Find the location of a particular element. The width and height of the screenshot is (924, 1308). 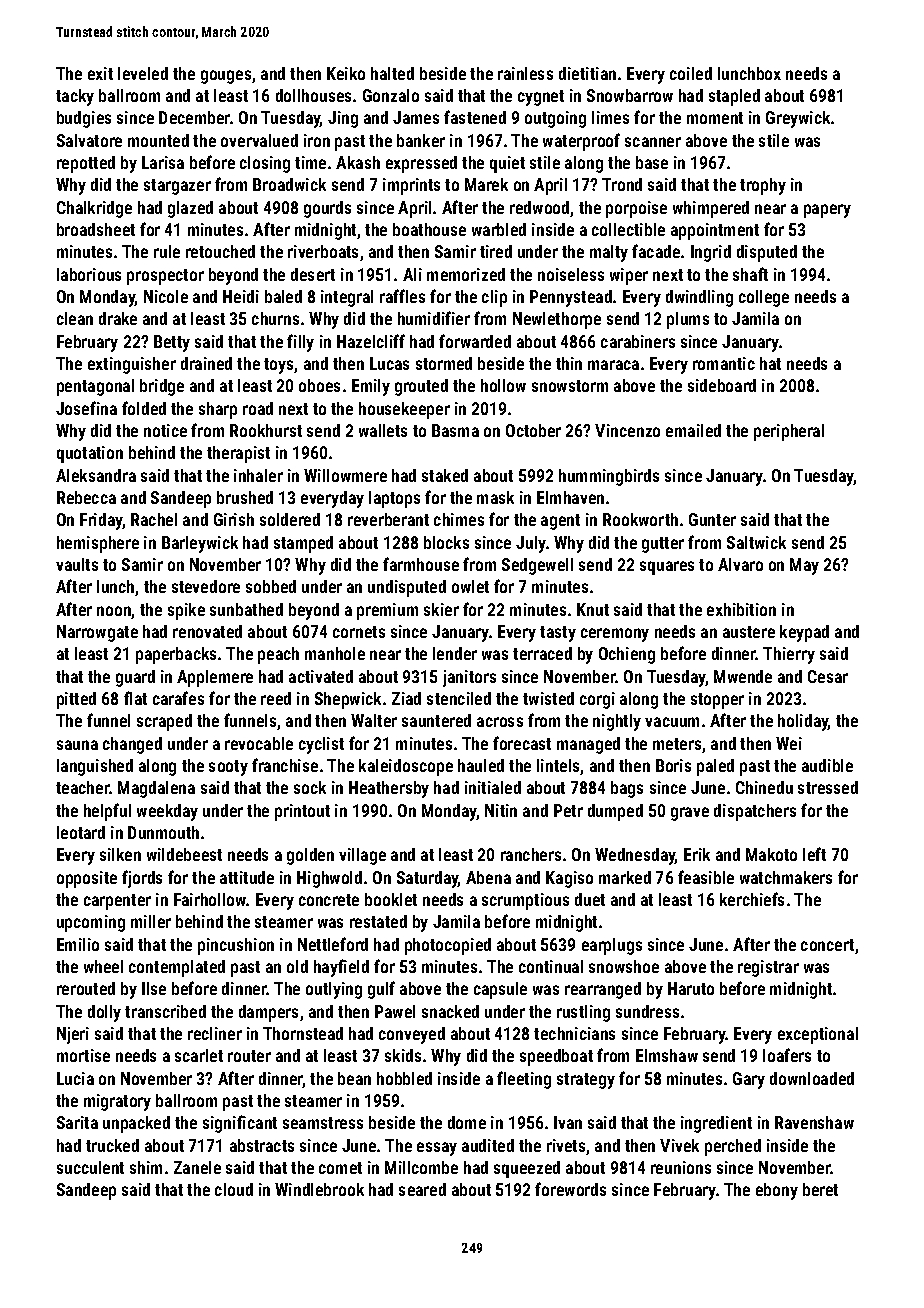

Narrowgate is located at coordinates (97, 633).
